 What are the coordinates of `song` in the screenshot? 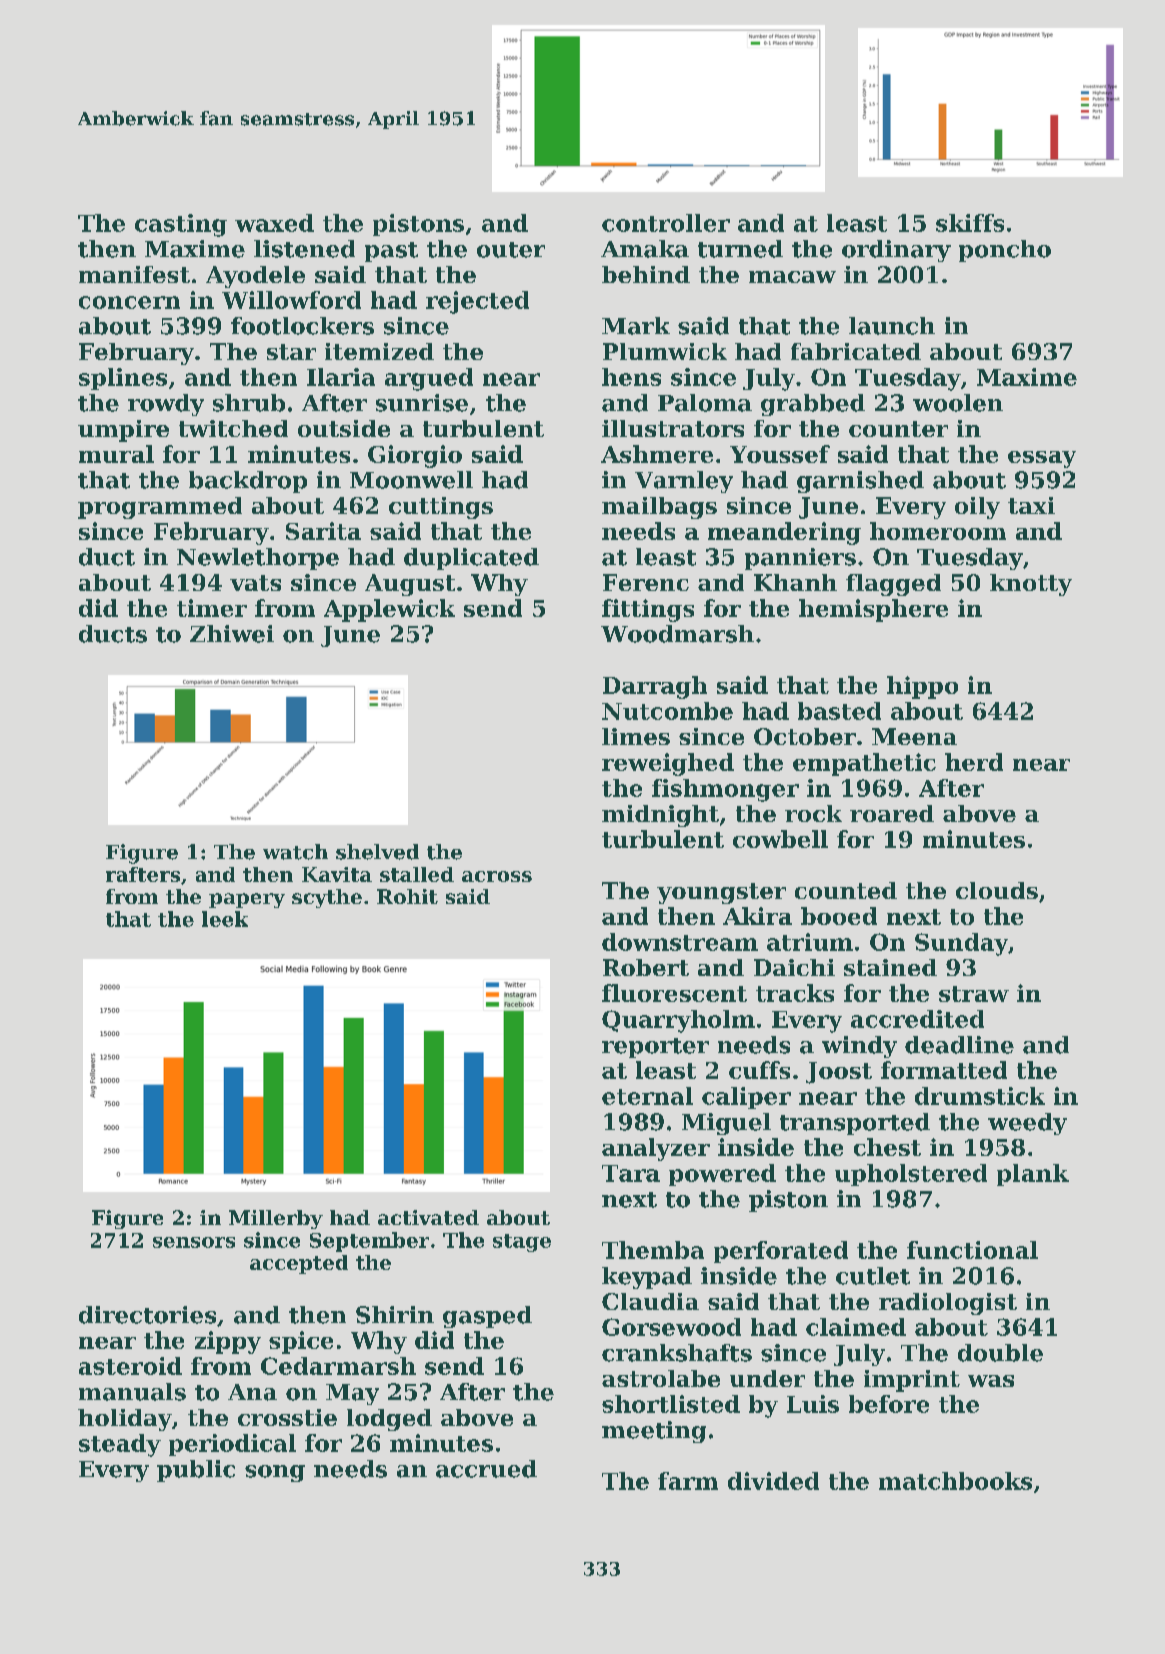 It's located at (275, 1473).
